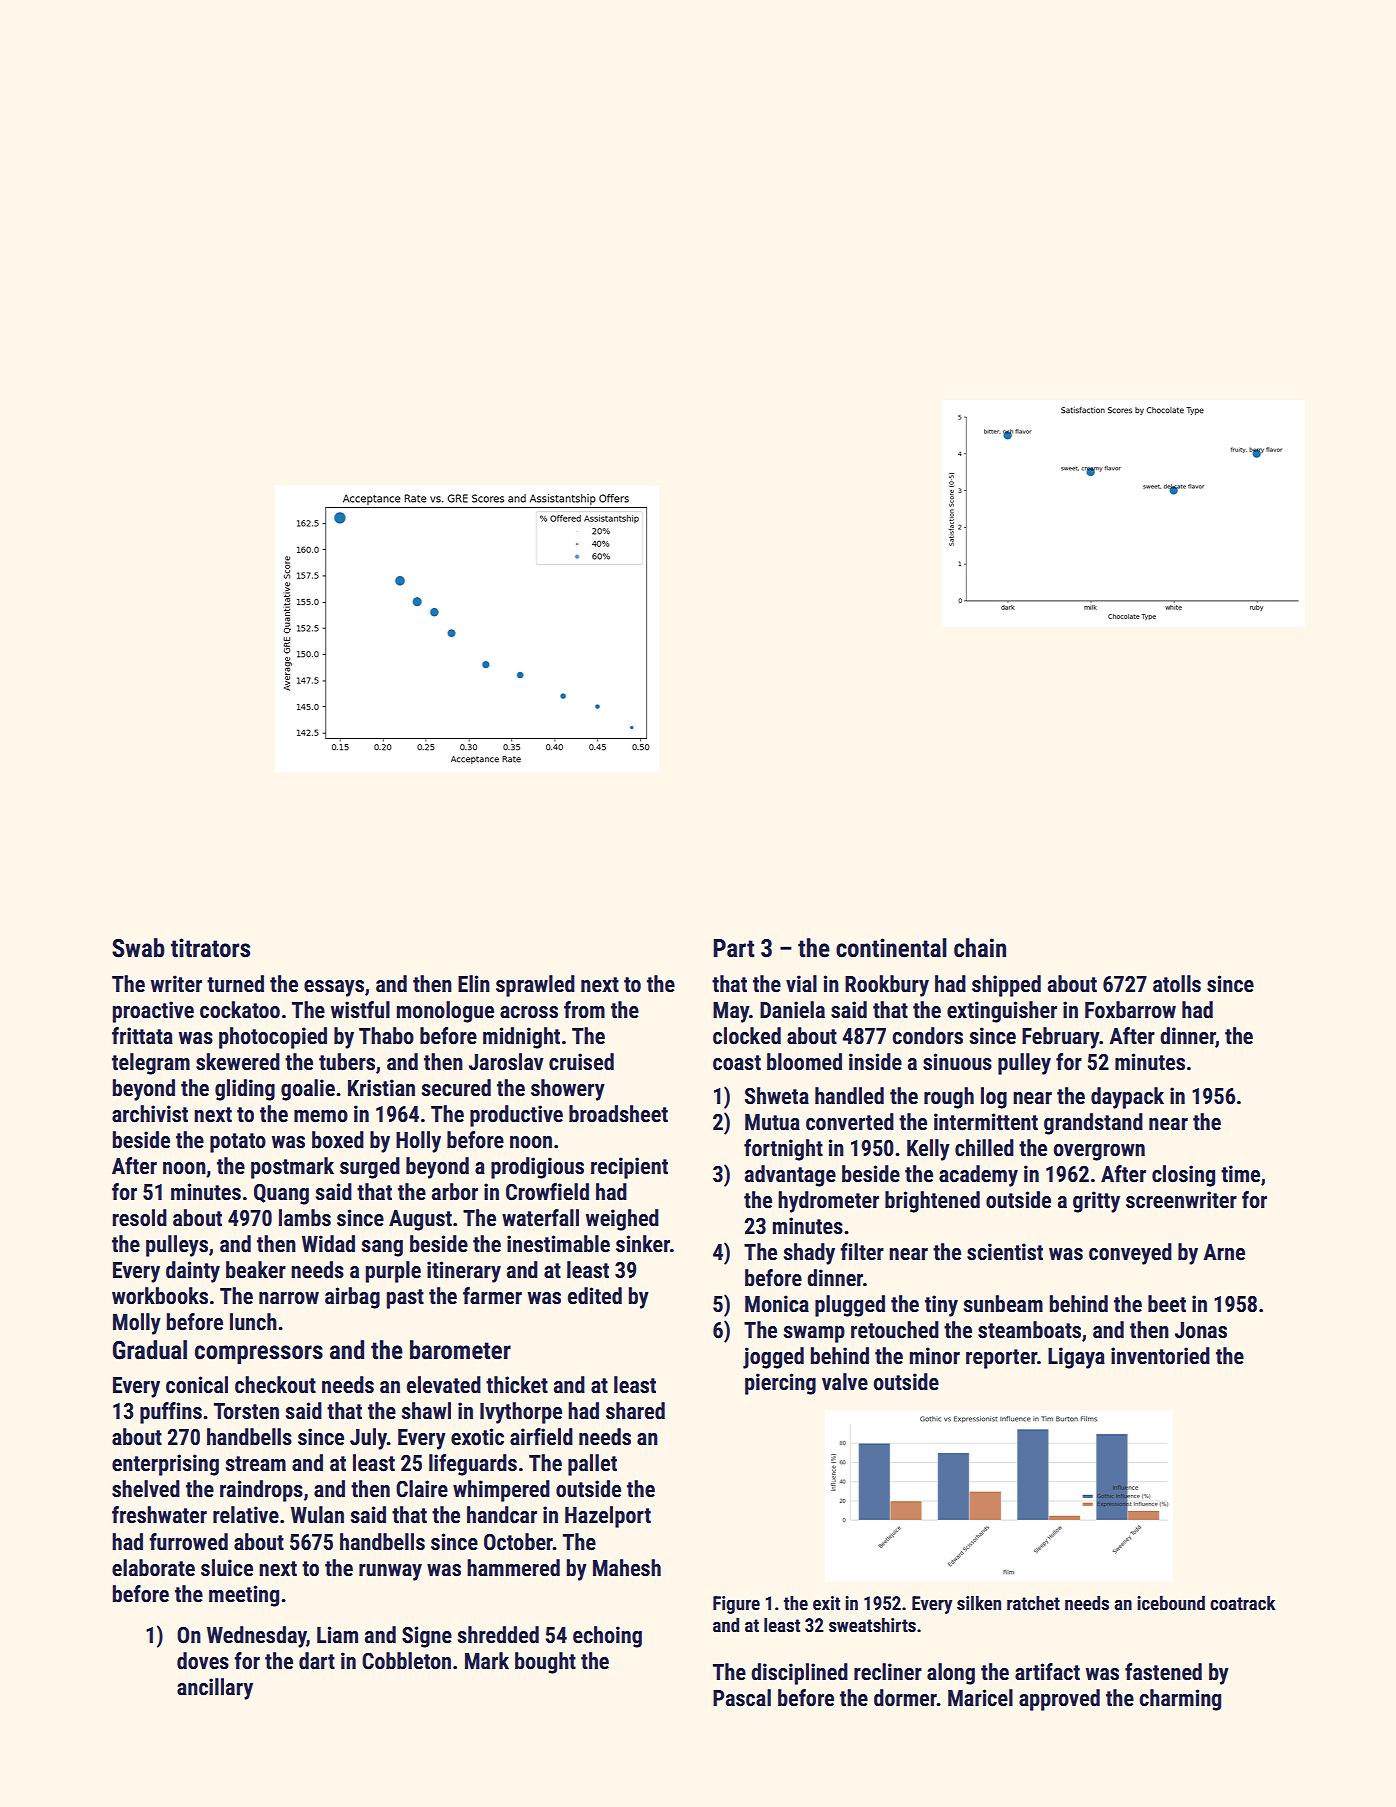  What do you see at coordinates (1171, 1603) in the document?
I see `icebound` at bounding box center [1171, 1603].
